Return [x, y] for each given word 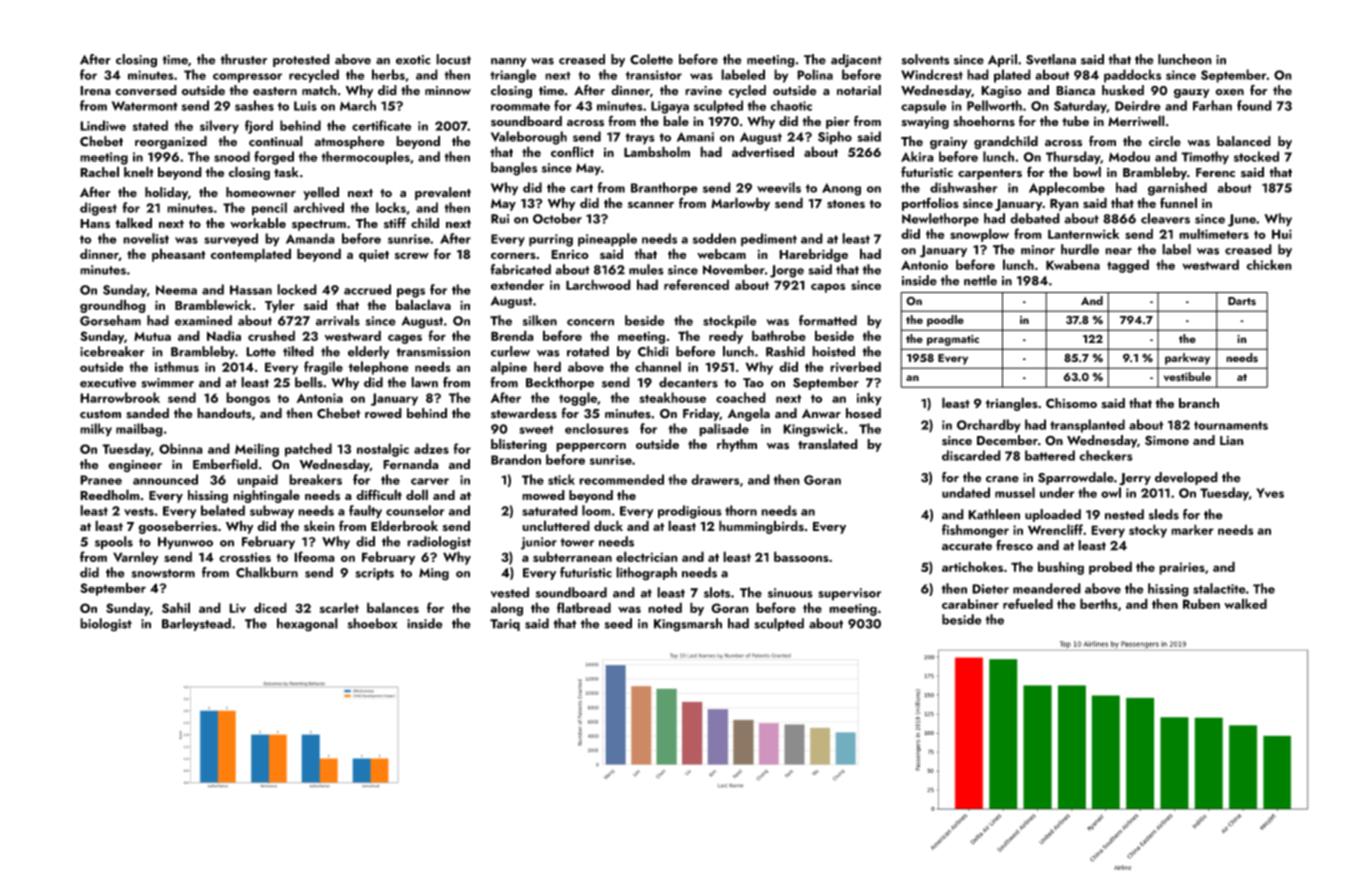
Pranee [101, 480]
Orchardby [989, 426]
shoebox [372, 623]
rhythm [737, 445]
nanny [509, 62]
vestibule [1187, 377]
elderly [368, 352]
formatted [828, 320]
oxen [1229, 92]
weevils [779, 187]
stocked [1256, 156]
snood [232, 156]
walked [1245, 603]
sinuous [790, 593]
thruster [244, 59]
